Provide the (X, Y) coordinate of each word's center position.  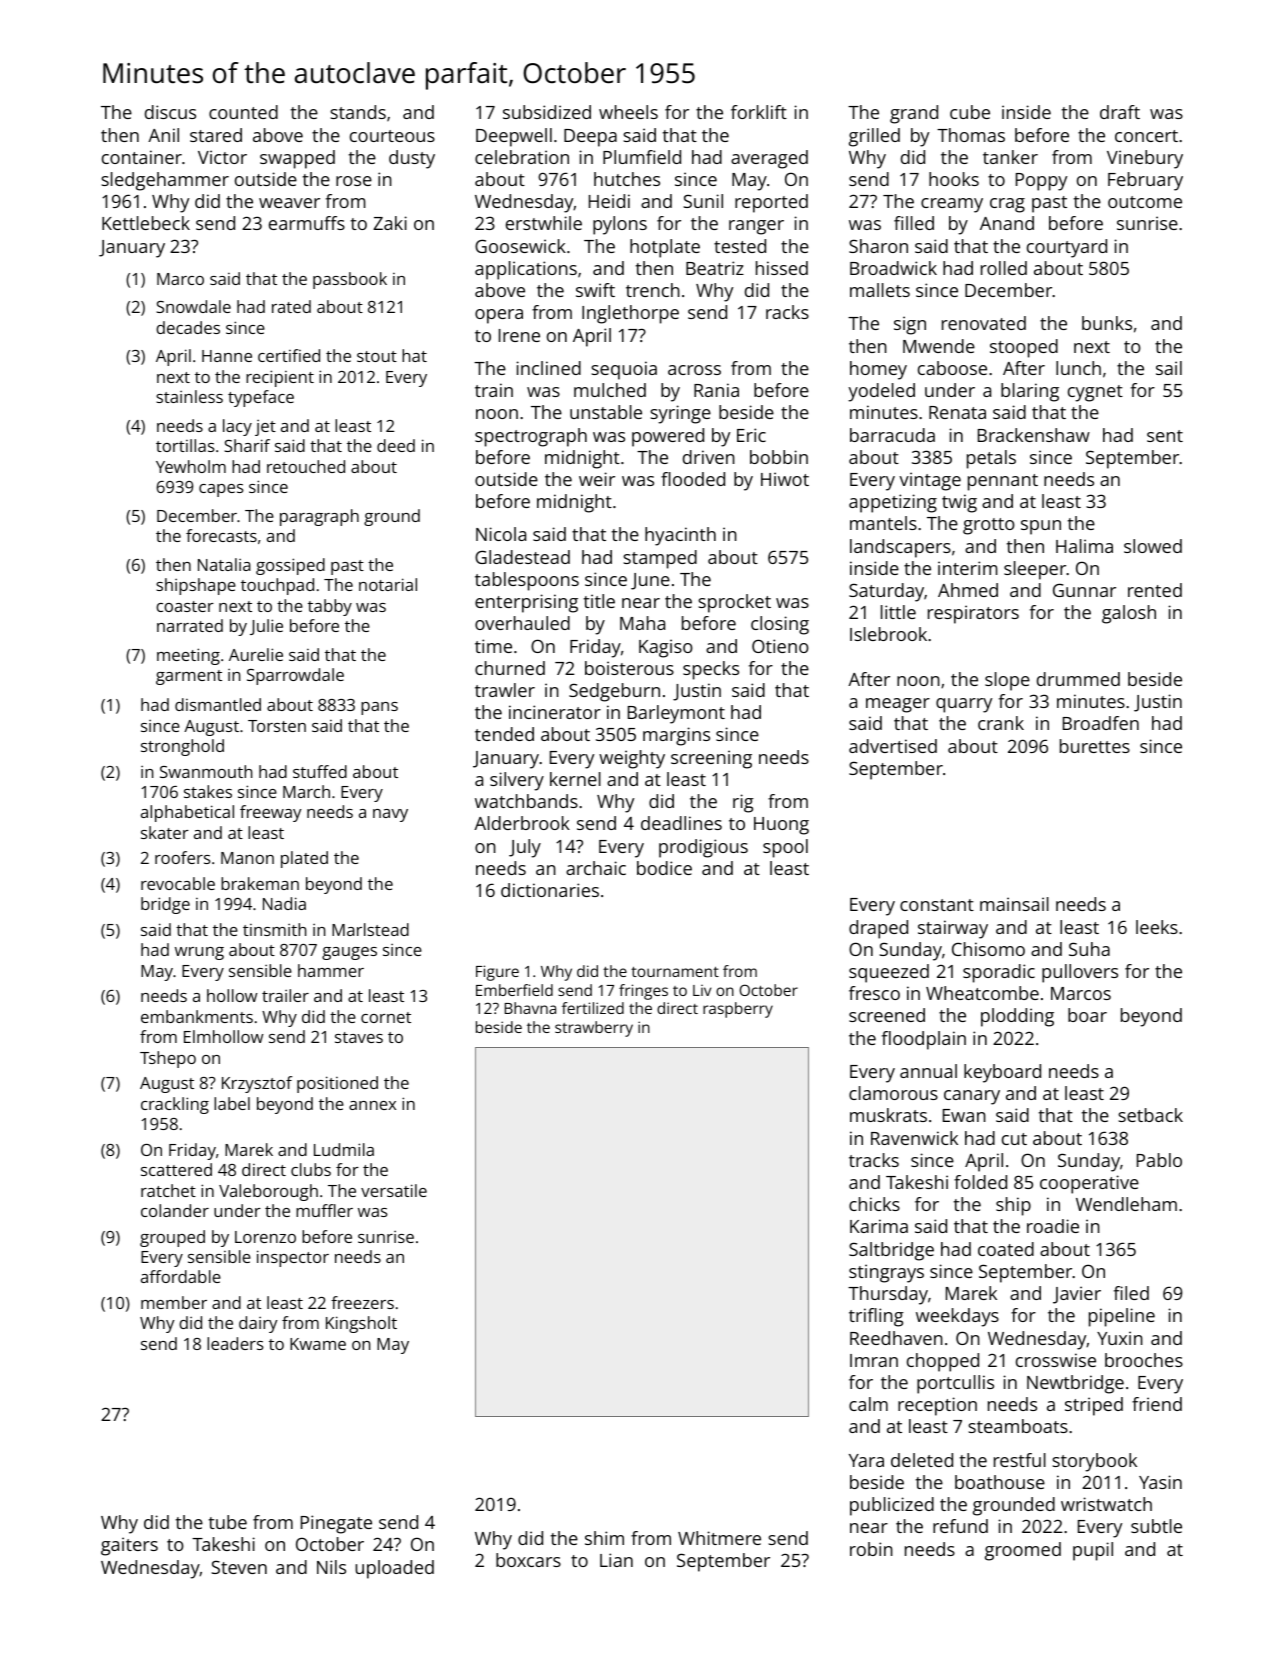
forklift (759, 112)
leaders (235, 1343)
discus (170, 112)
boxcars (528, 1560)
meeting (188, 656)
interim (968, 568)
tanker (1010, 157)
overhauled (522, 623)
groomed (1023, 1551)
